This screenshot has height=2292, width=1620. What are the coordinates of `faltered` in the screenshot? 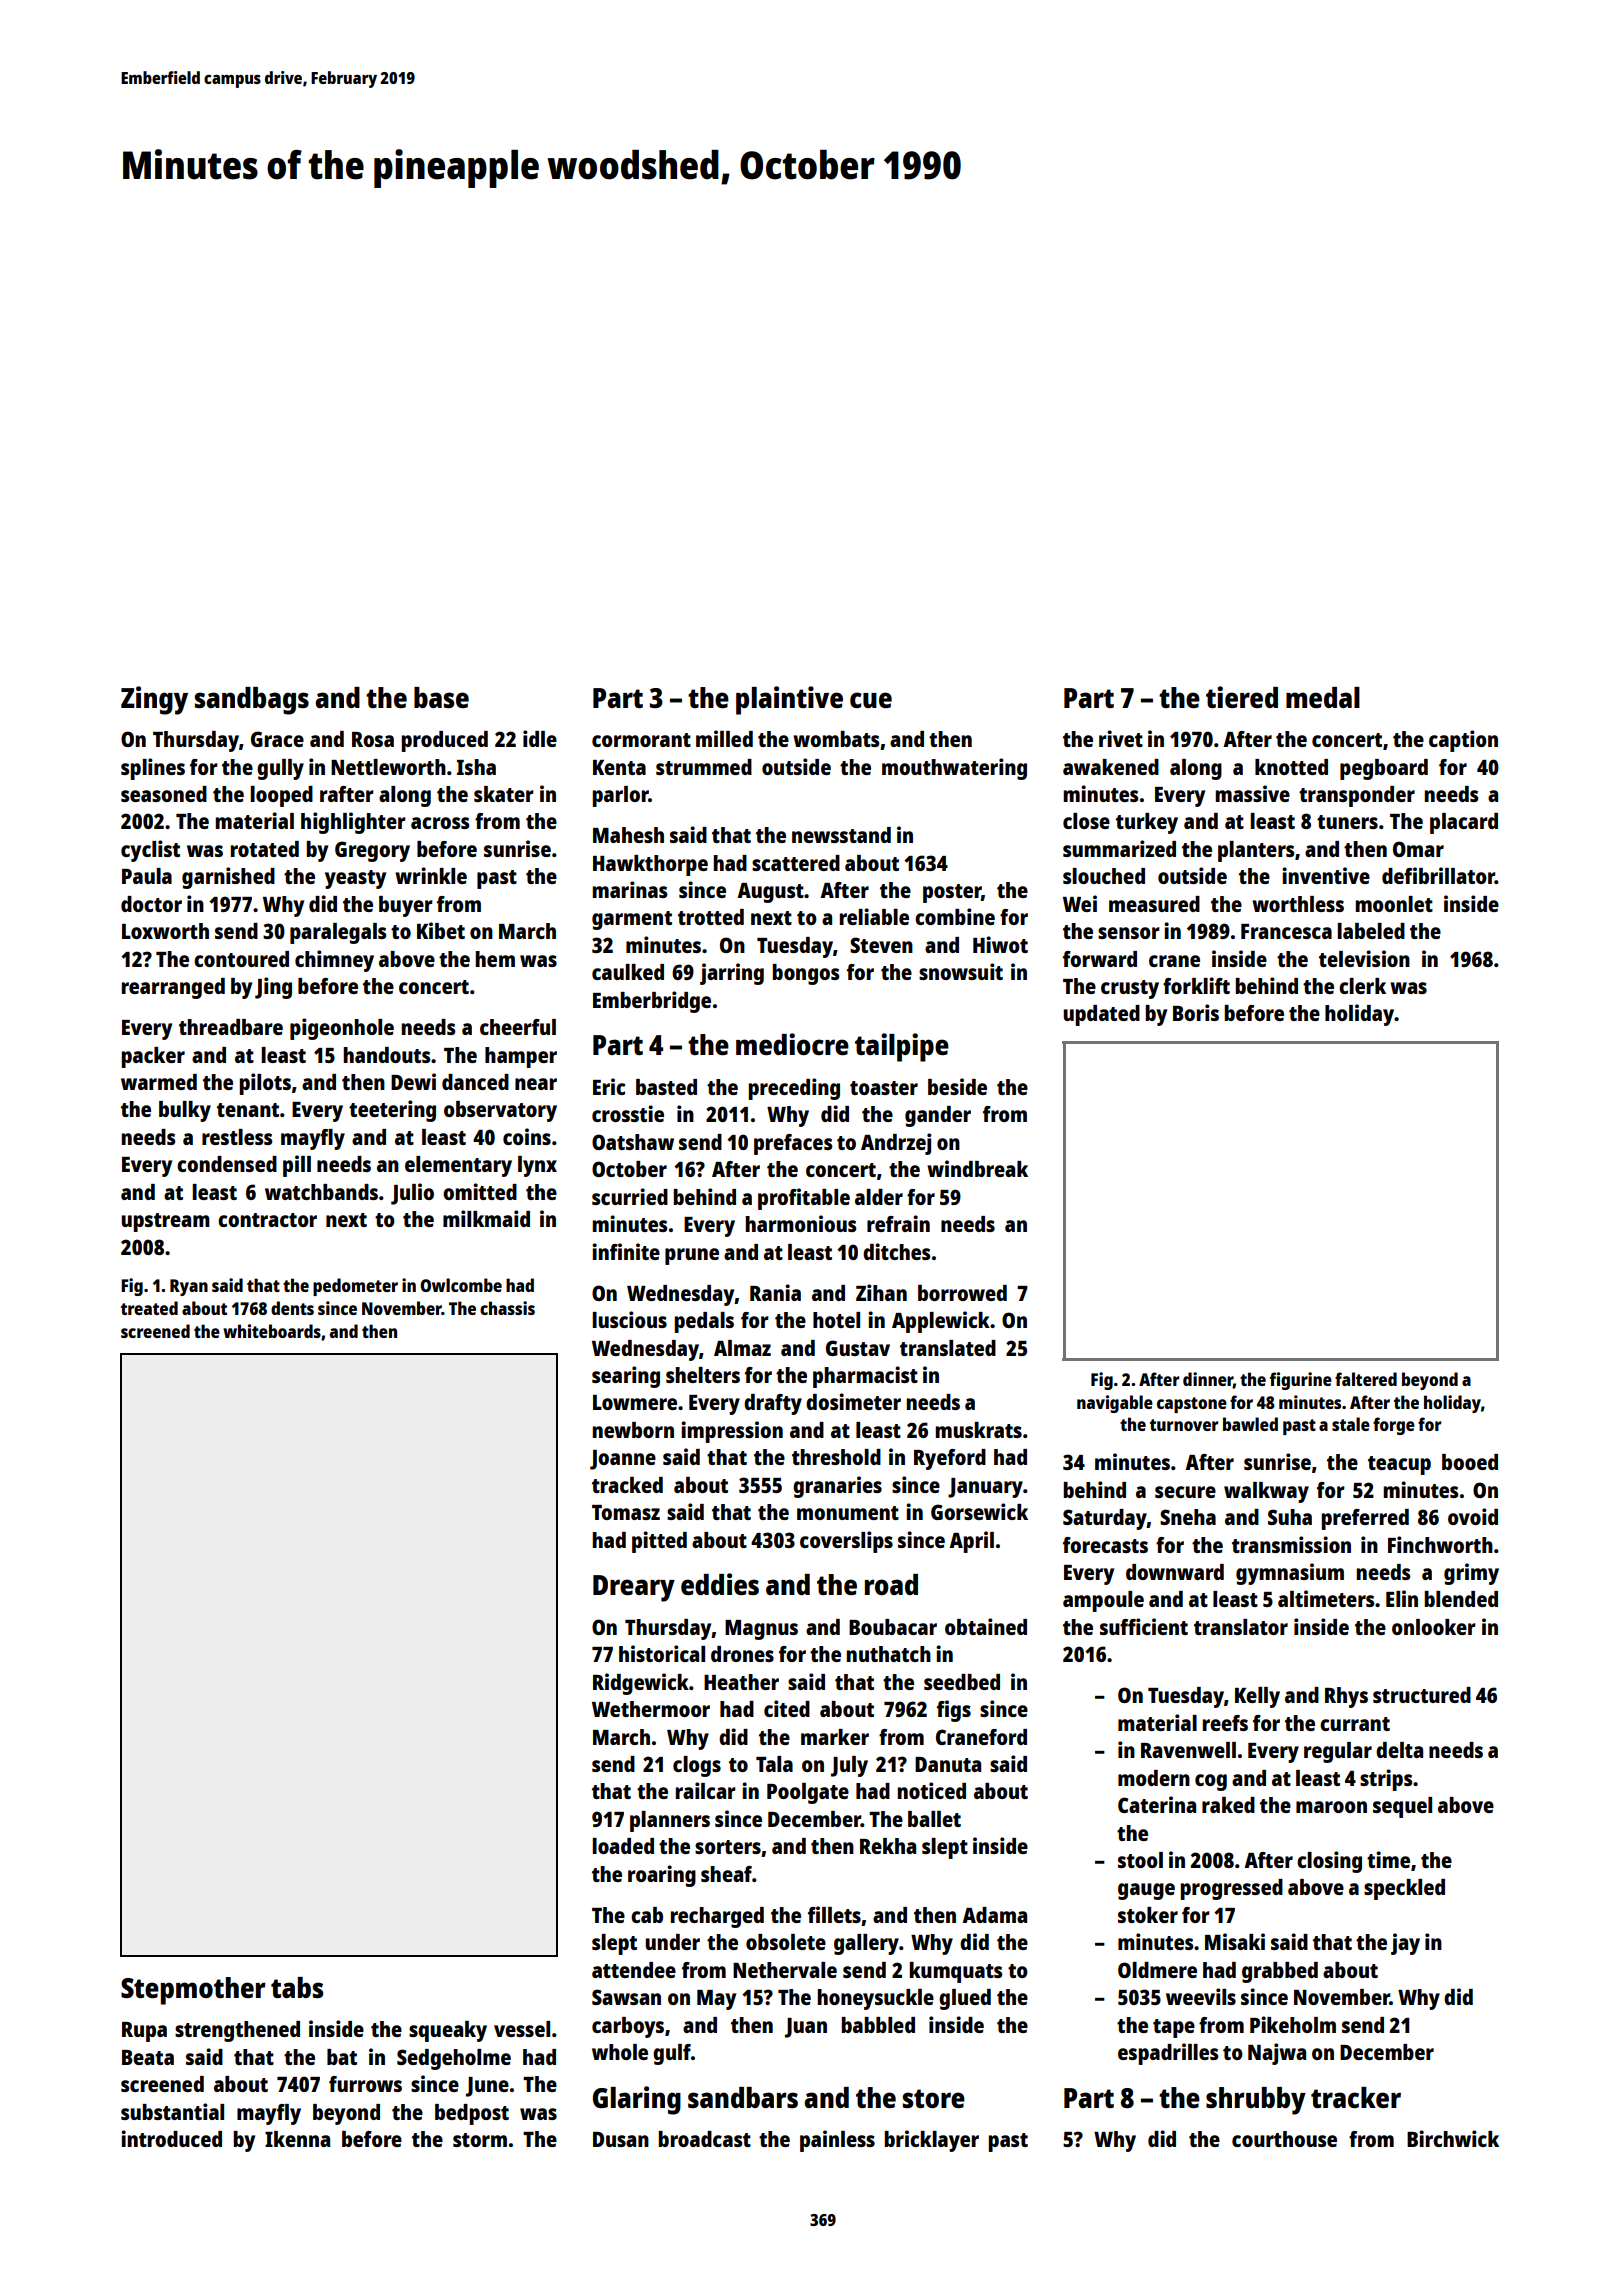 It's located at (1366, 1379).
